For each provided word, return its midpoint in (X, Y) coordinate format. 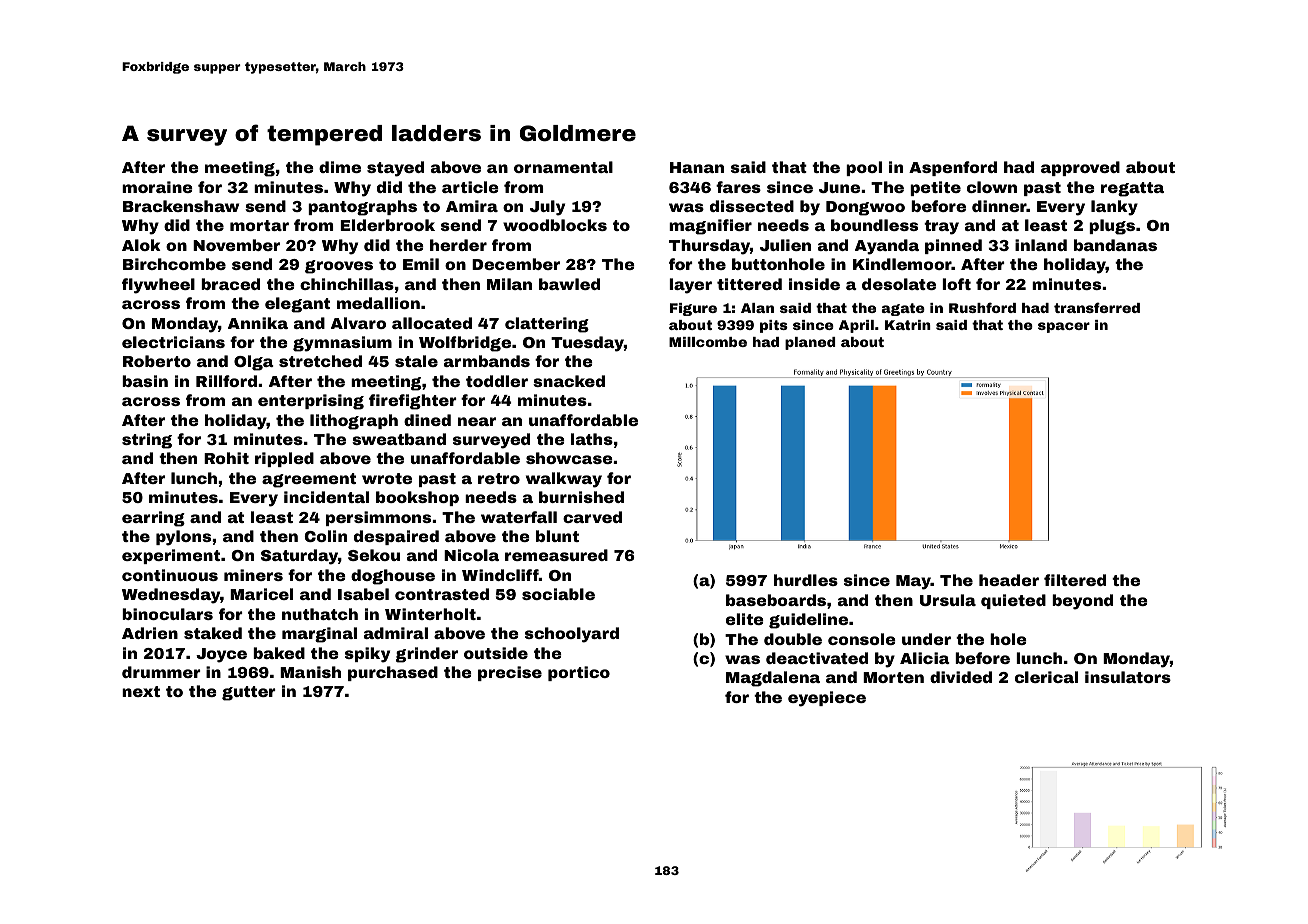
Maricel (261, 594)
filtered (1075, 580)
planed (810, 343)
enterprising (311, 402)
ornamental (563, 167)
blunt (557, 536)
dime (340, 167)
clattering (547, 325)
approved (1080, 168)
